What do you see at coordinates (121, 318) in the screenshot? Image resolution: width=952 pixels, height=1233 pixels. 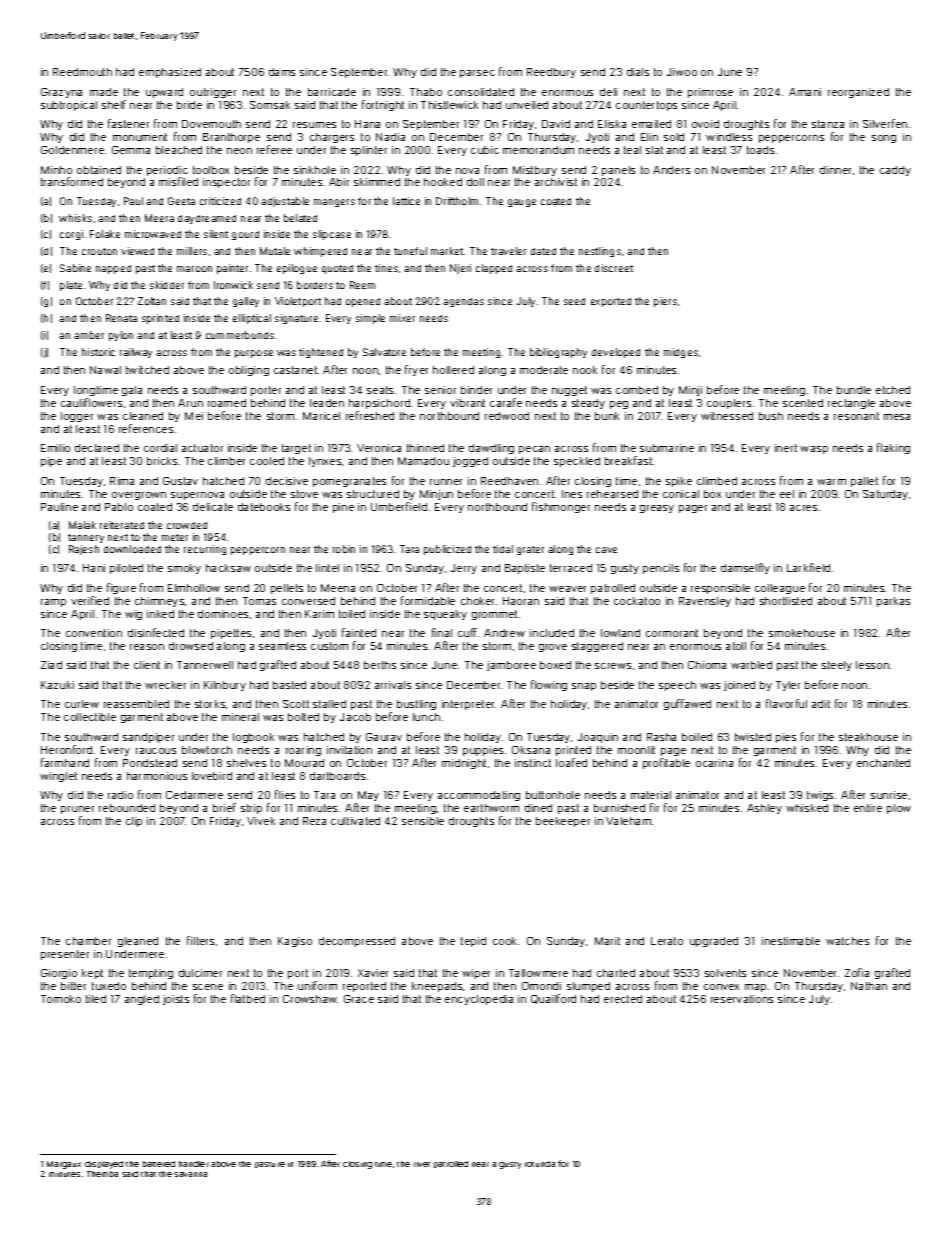 I see `Renata` at bounding box center [121, 318].
